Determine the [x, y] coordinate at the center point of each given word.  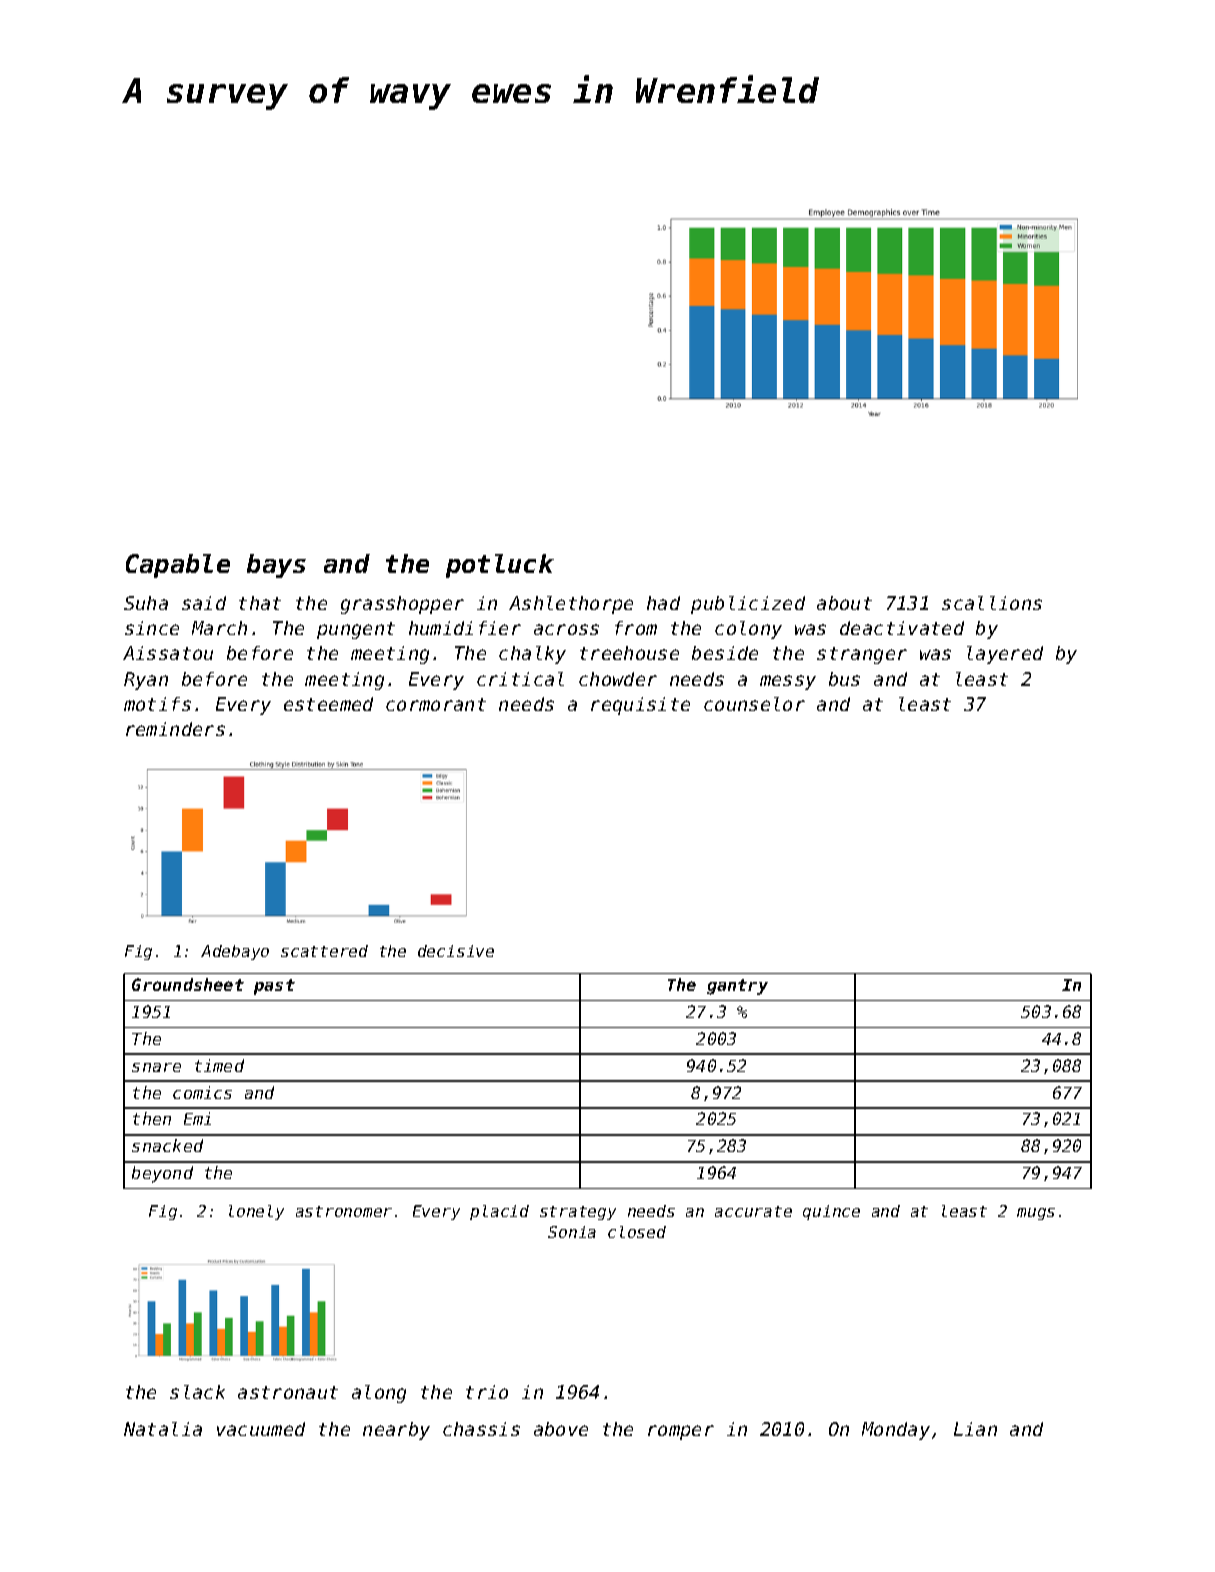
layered [1005, 655]
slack [197, 1392]
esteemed [328, 704]
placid [499, 1212]
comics [202, 1092]
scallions [992, 603]
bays [276, 566]
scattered [324, 951]
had [663, 603]
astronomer [344, 1211]
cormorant [436, 704]
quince [831, 1212]
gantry [737, 987]
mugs [1036, 1214]
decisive [456, 951]
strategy [578, 1213]
